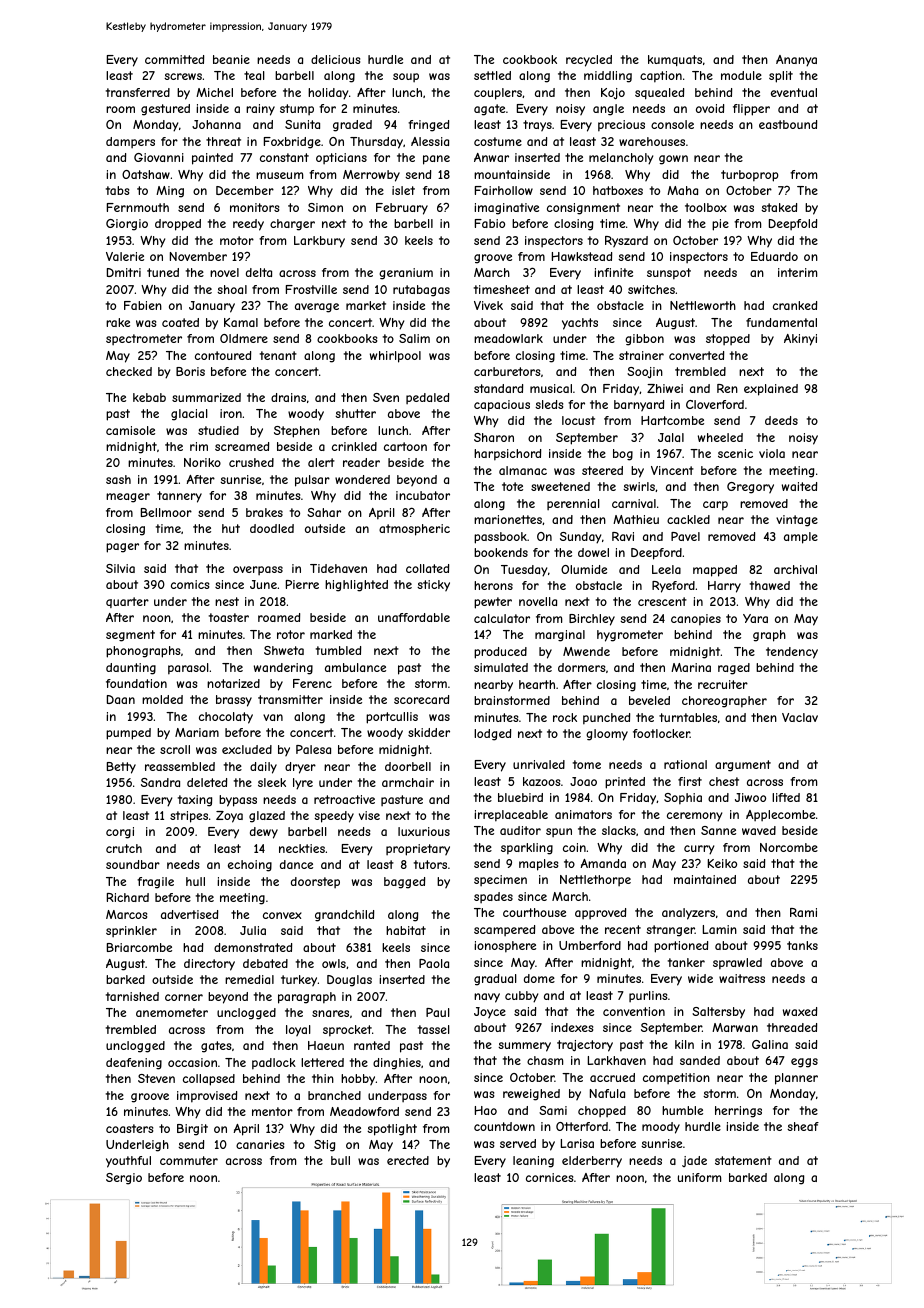 The width and height of the image is (924, 1308). Describe the element at coordinates (174, 59) in the image. I see `committed` at that location.
